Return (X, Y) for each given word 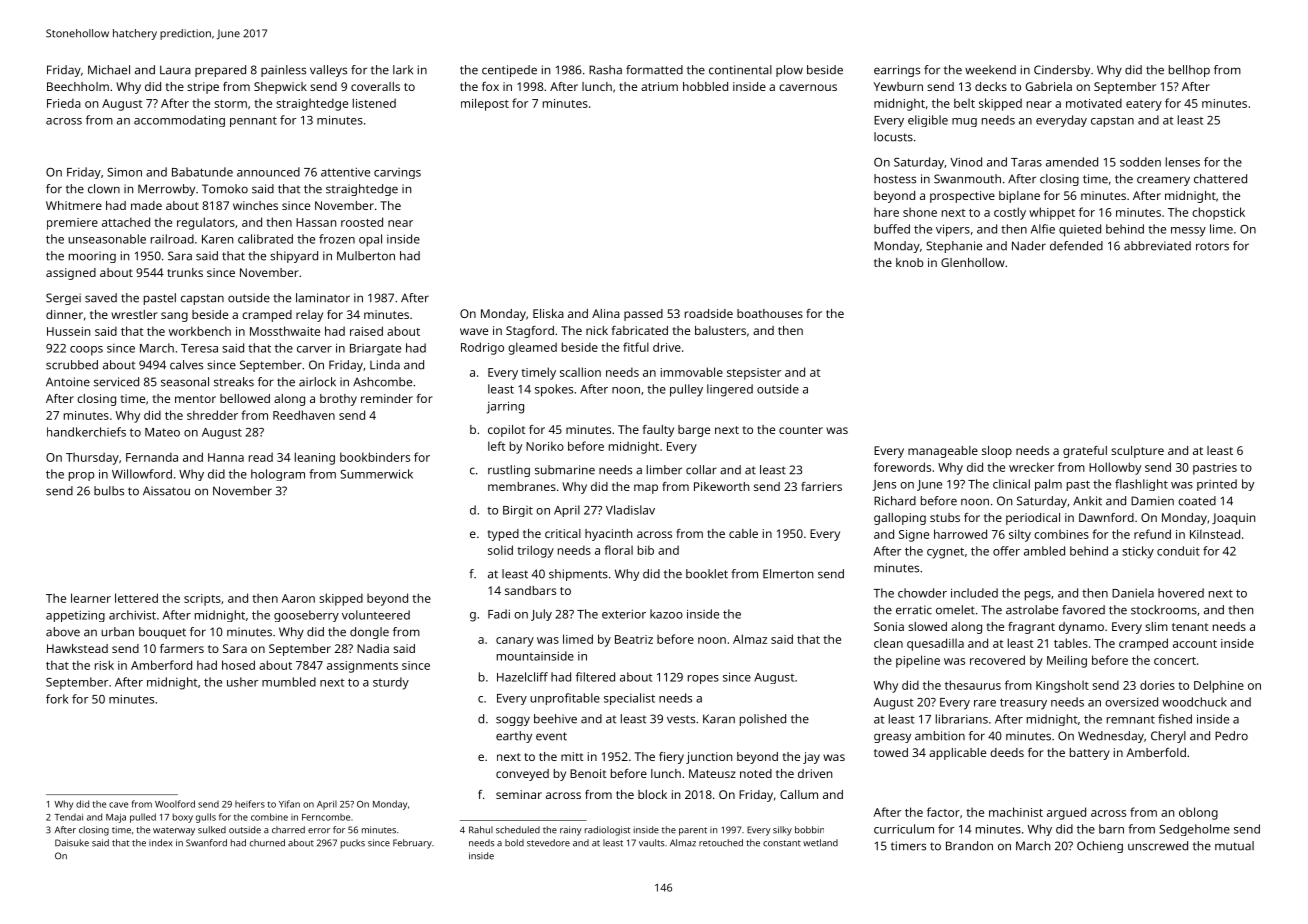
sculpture (1137, 452)
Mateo (162, 432)
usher (242, 682)
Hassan (316, 222)
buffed (892, 229)
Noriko (545, 446)
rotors (1212, 246)
